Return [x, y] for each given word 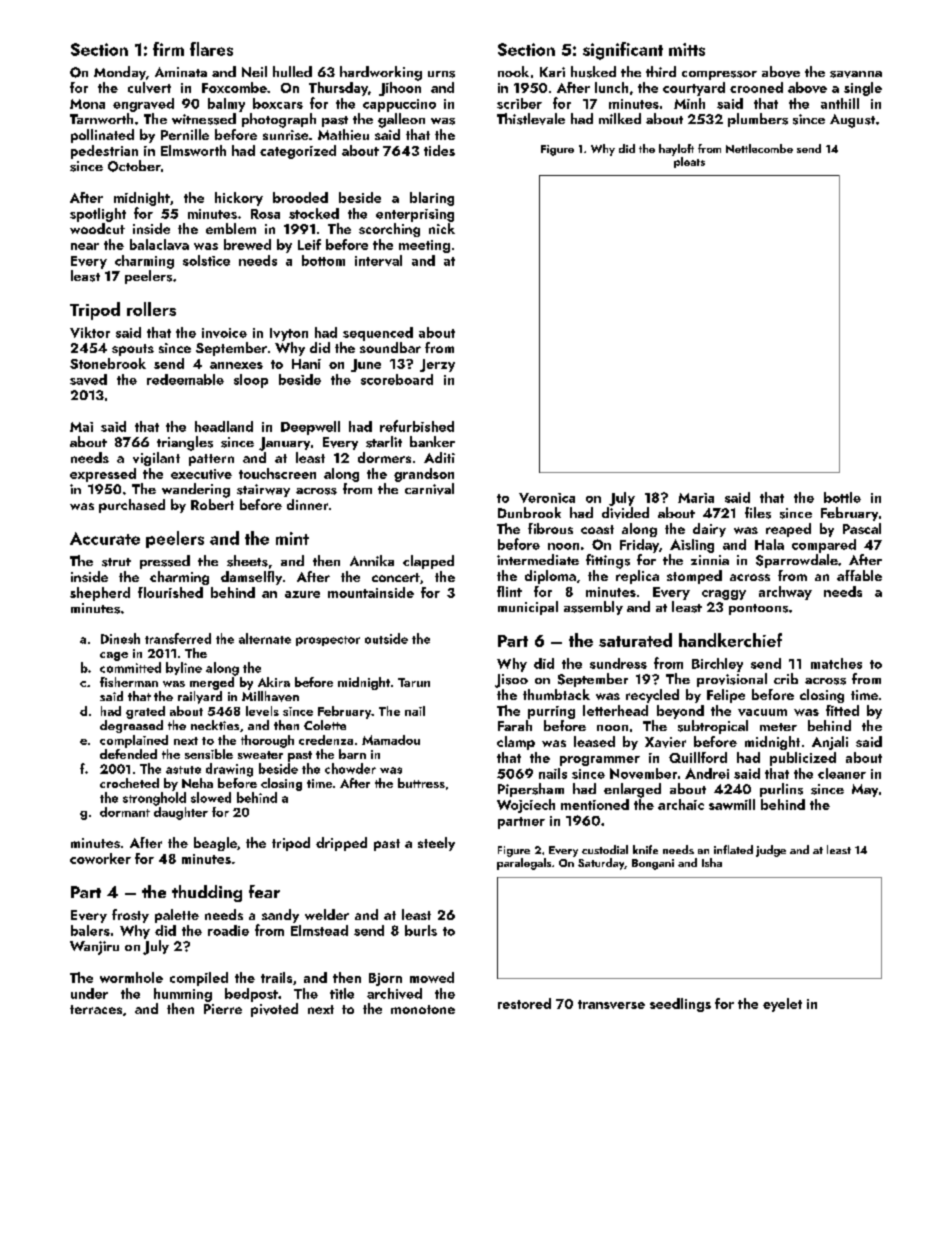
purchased [132, 506]
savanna [856, 74]
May [865, 790]
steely [436, 844]
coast [597, 529]
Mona [87, 104]
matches [836, 663]
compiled [199, 979]
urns [441, 74]
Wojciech [526, 806]
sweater [260, 755]
